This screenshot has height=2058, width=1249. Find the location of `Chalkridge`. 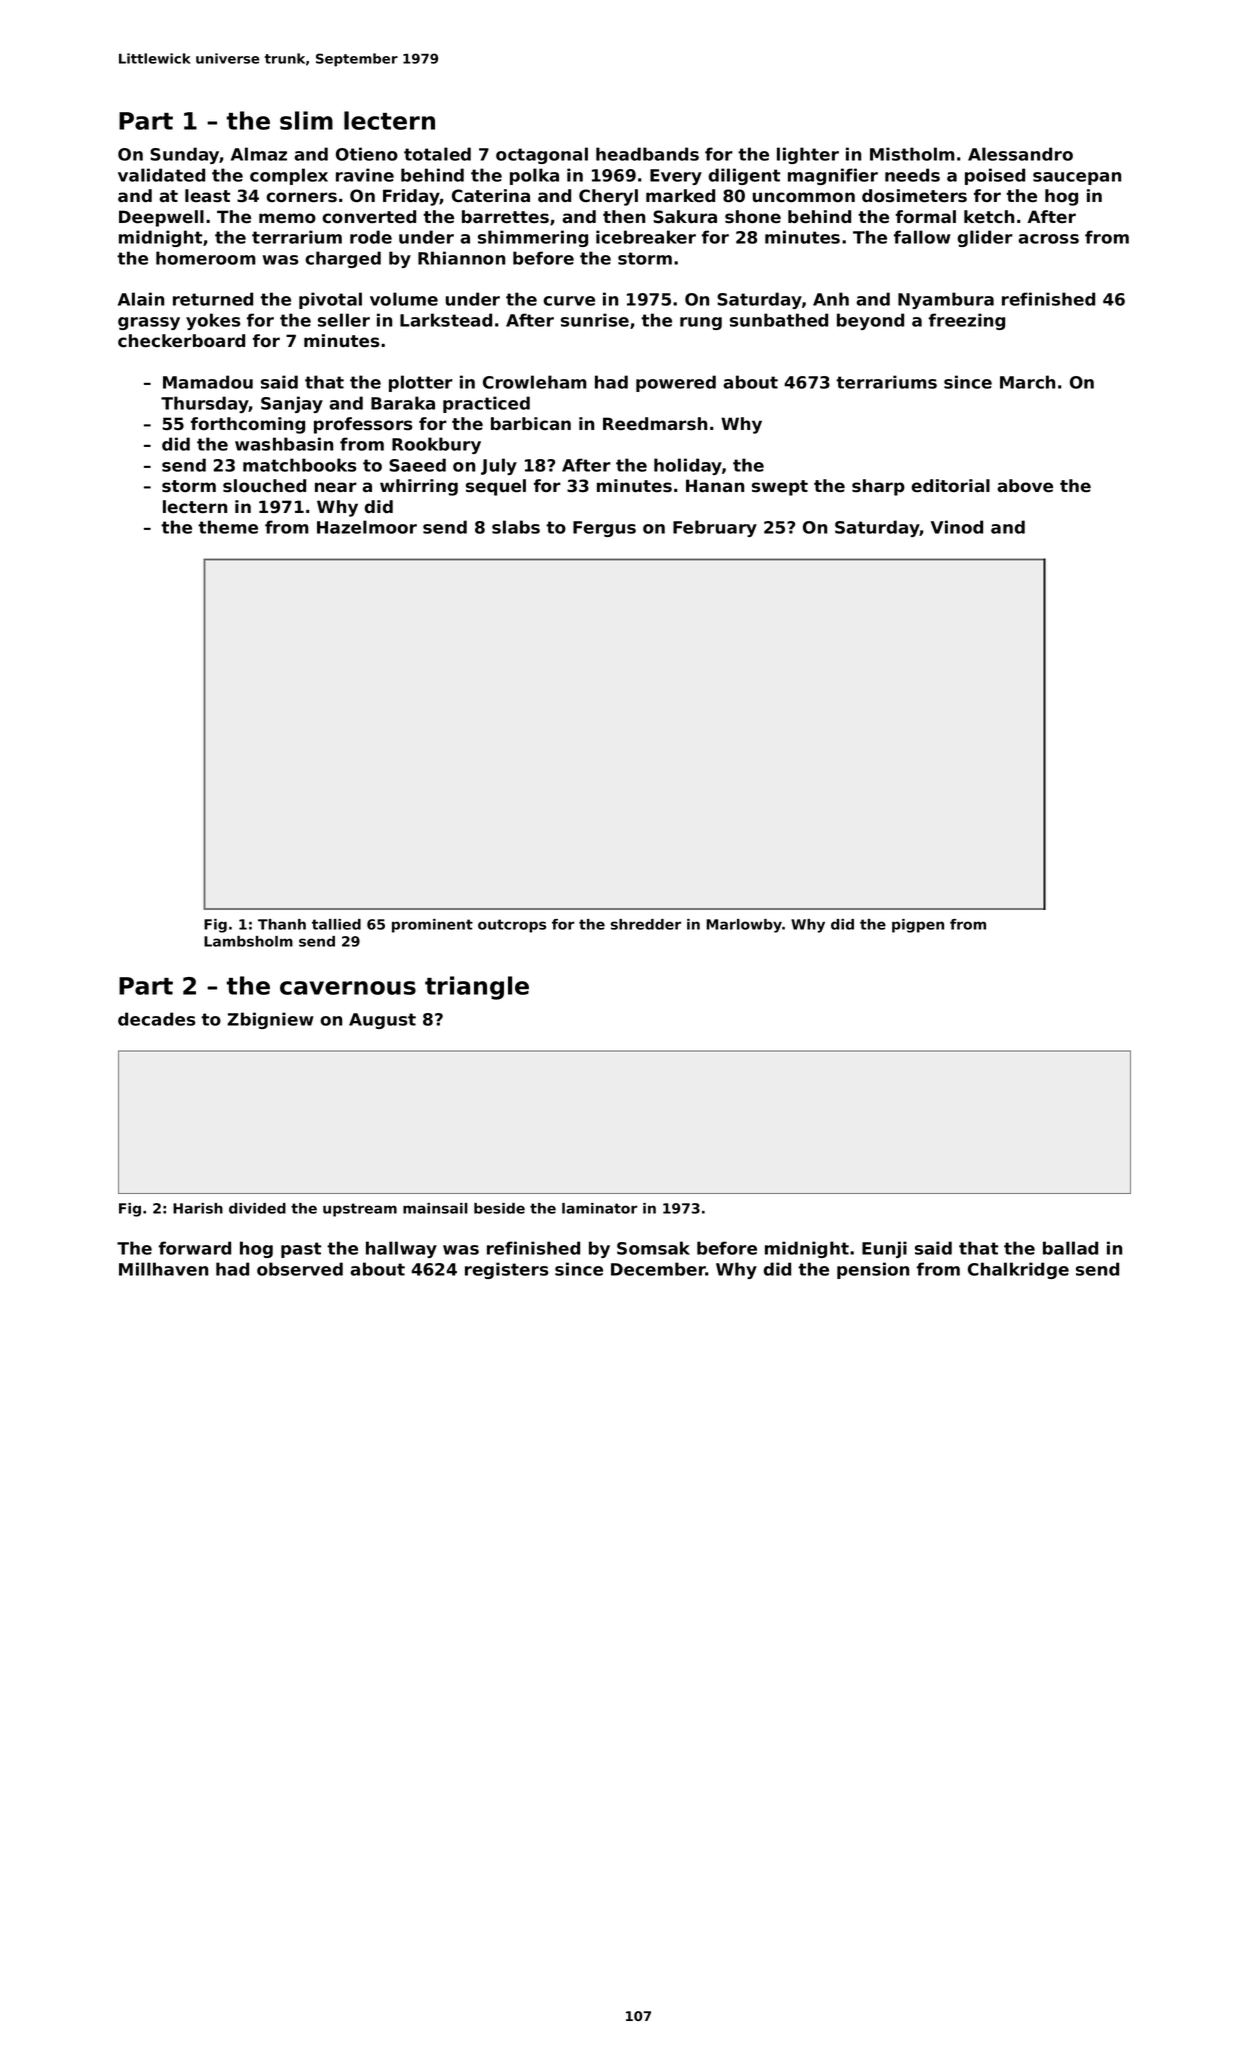

Chalkridge is located at coordinates (1018, 1270).
